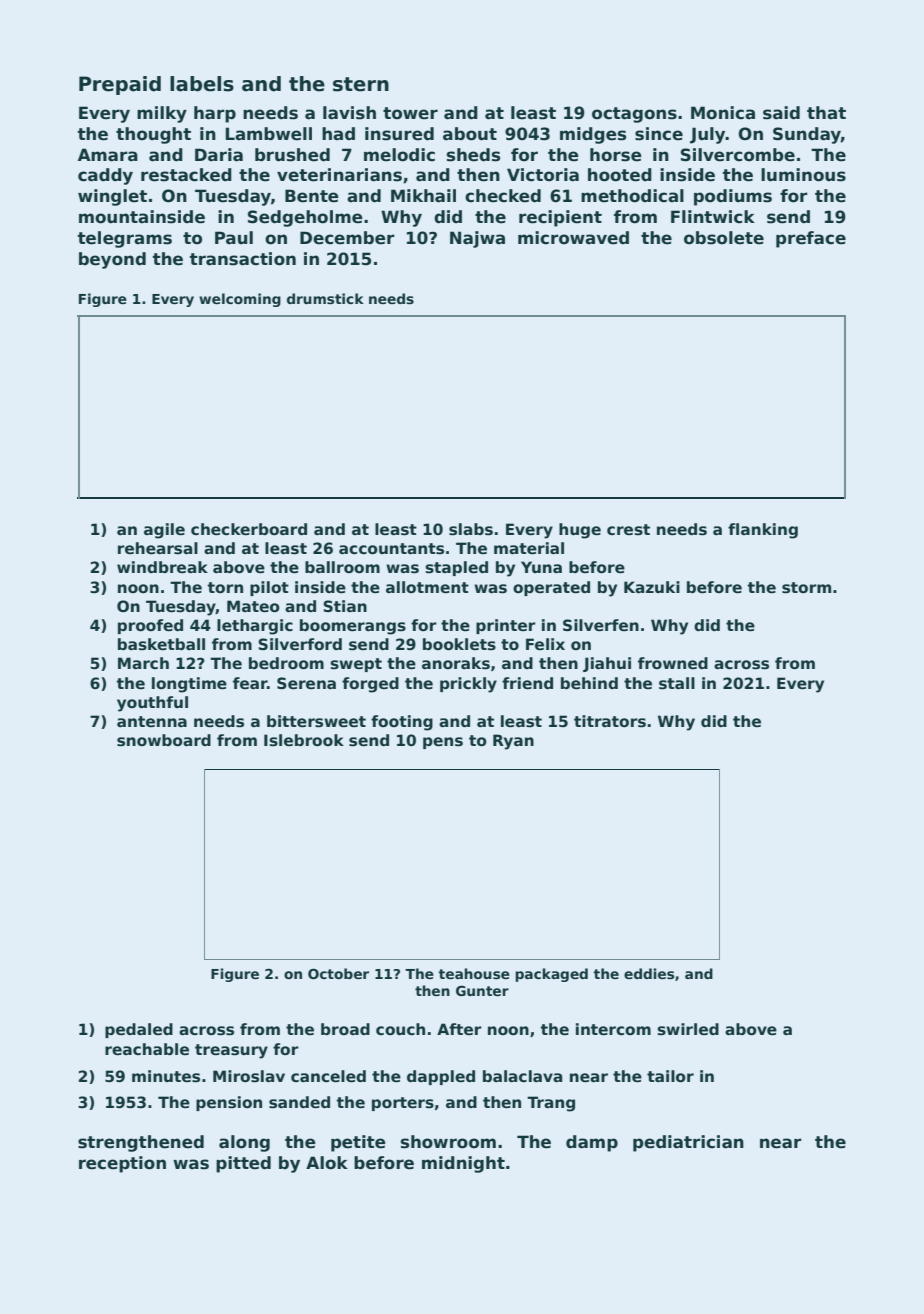 The width and height of the screenshot is (924, 1314). What do you see at coordinates (164, 531) in the screenshot?
I see `agile` at bounding box center [164, 531].
